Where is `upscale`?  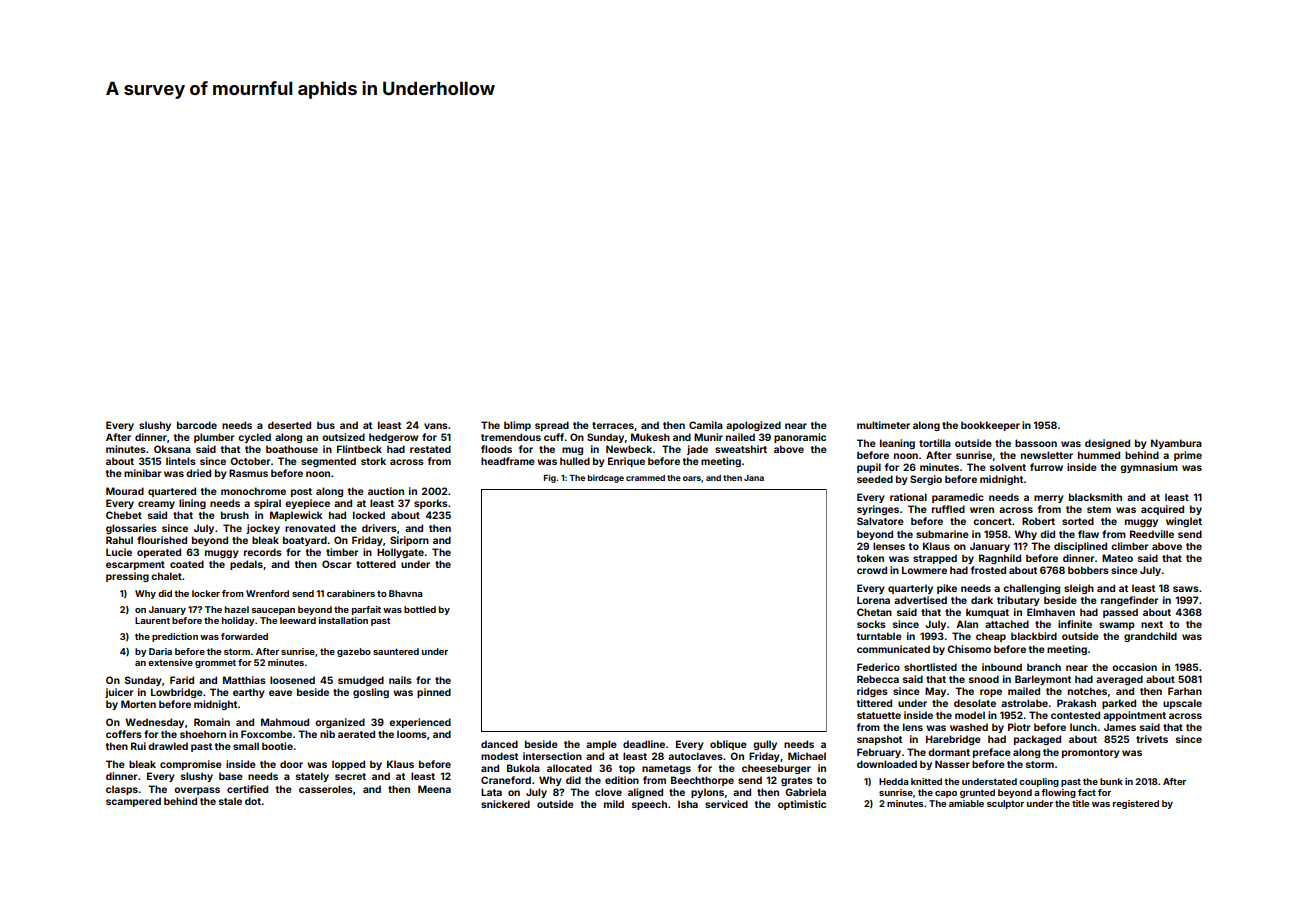
upscale is located at coordinates (1182, 704).
